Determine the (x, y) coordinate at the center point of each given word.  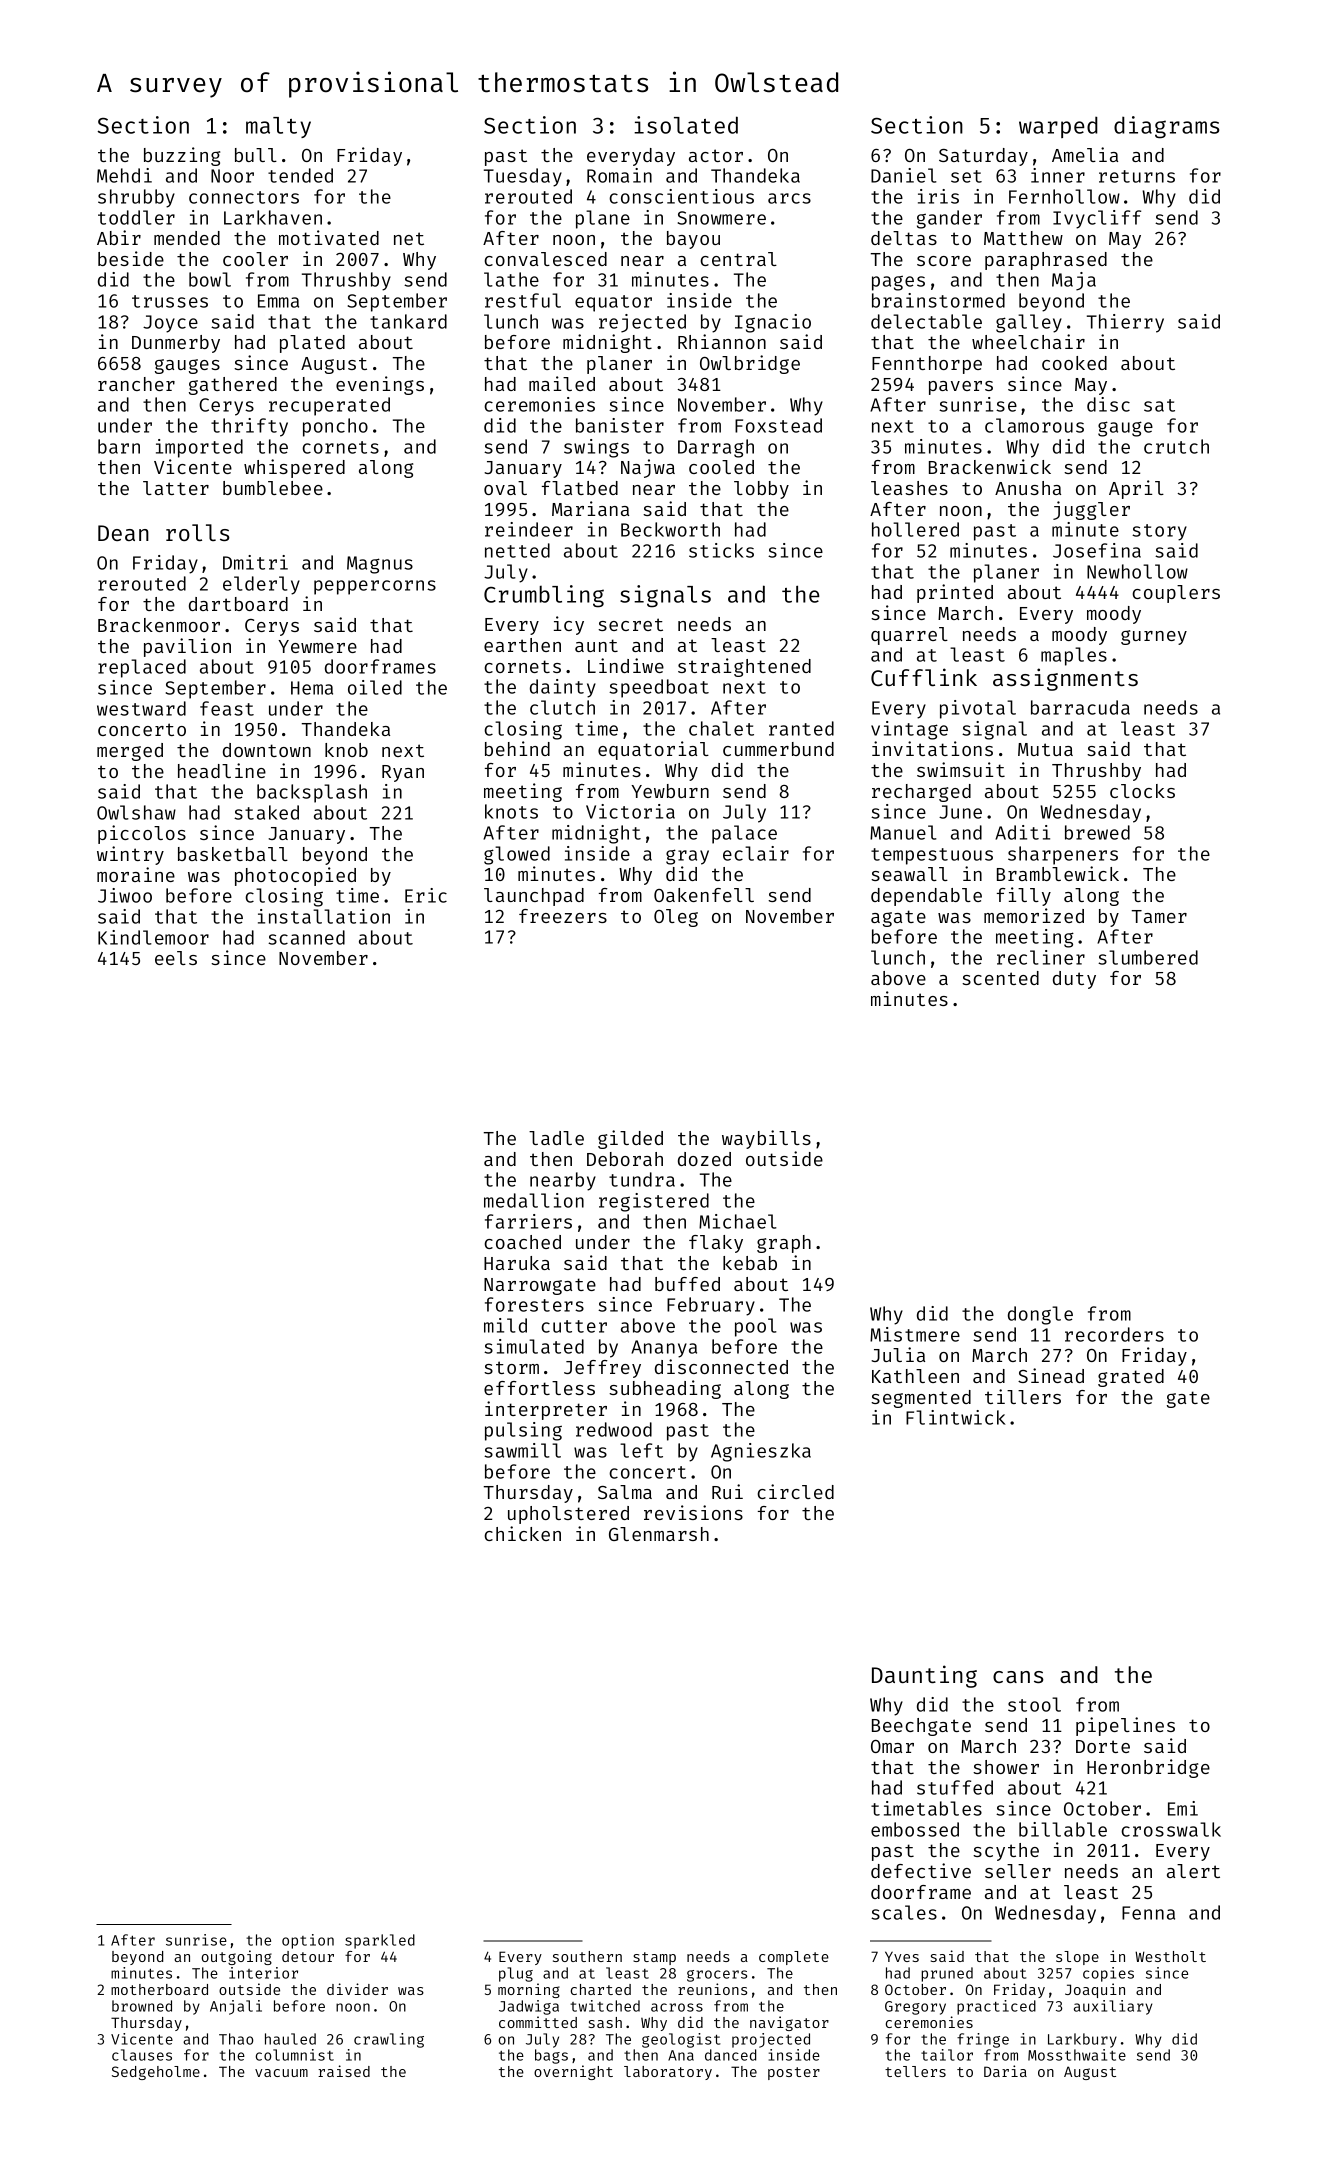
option (308, 1941)
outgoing (236, 1957)
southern (587, 1956)
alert (1193, 1871)
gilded (630, 1139)
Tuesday (523, 177)
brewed (1097, 832)
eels (176, 958)
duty (1074, 980)
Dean (123, 533)
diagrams (1166, 127)
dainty (563, 688)
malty (278, 127)
